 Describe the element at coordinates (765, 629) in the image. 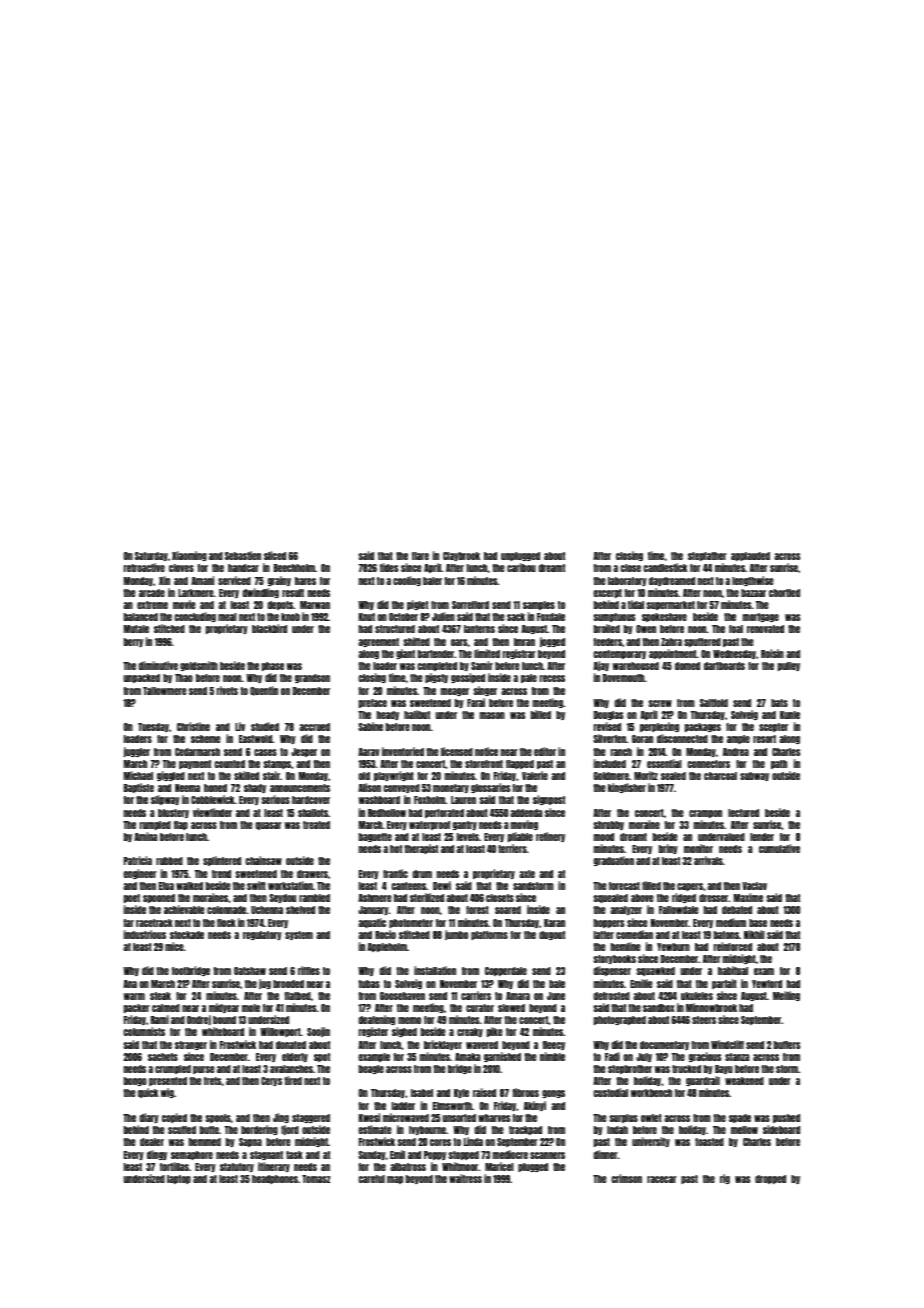

I see `renovated` at that location.
